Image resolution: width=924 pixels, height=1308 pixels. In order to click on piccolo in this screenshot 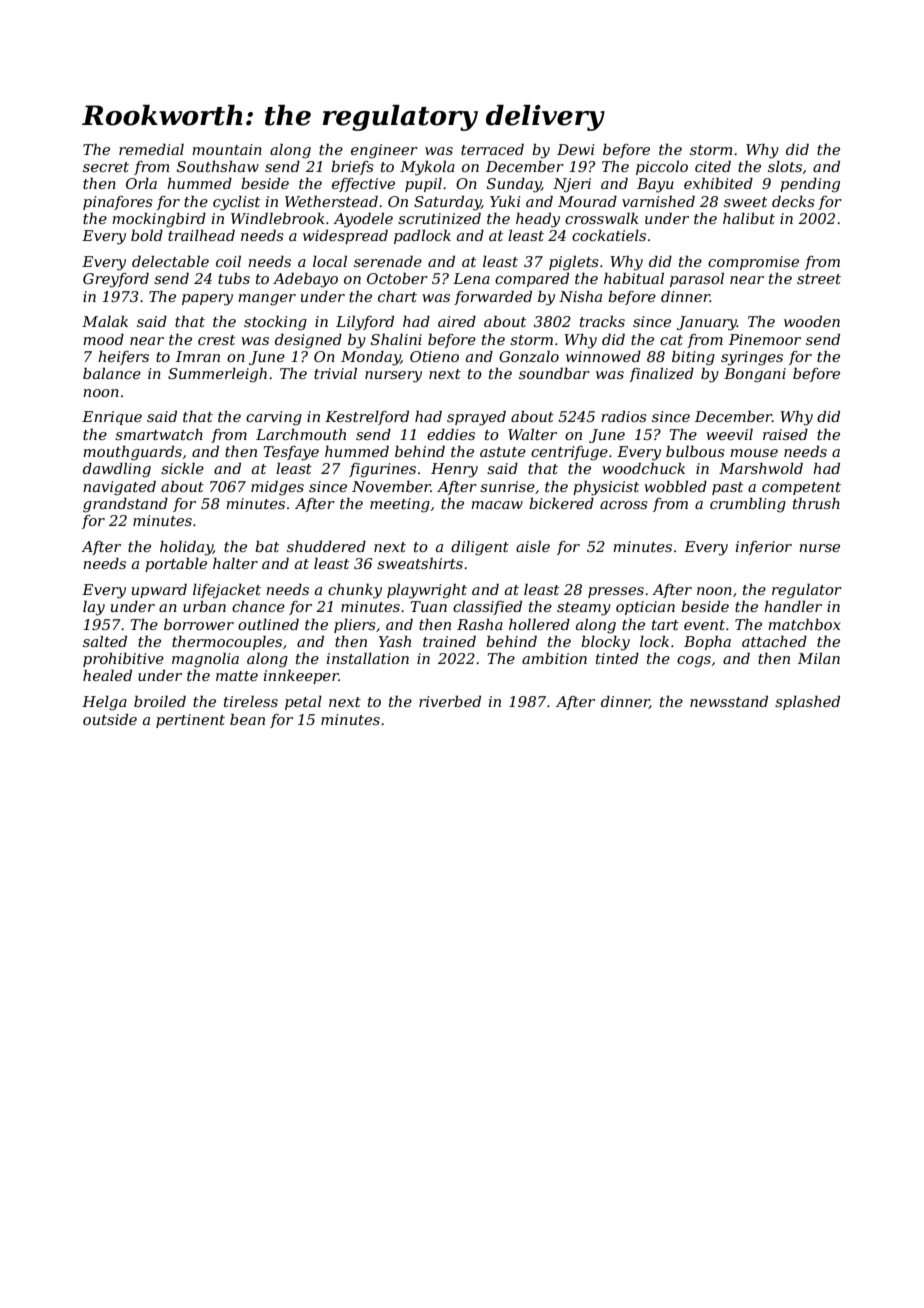, I will do `click(662, 168)`.
